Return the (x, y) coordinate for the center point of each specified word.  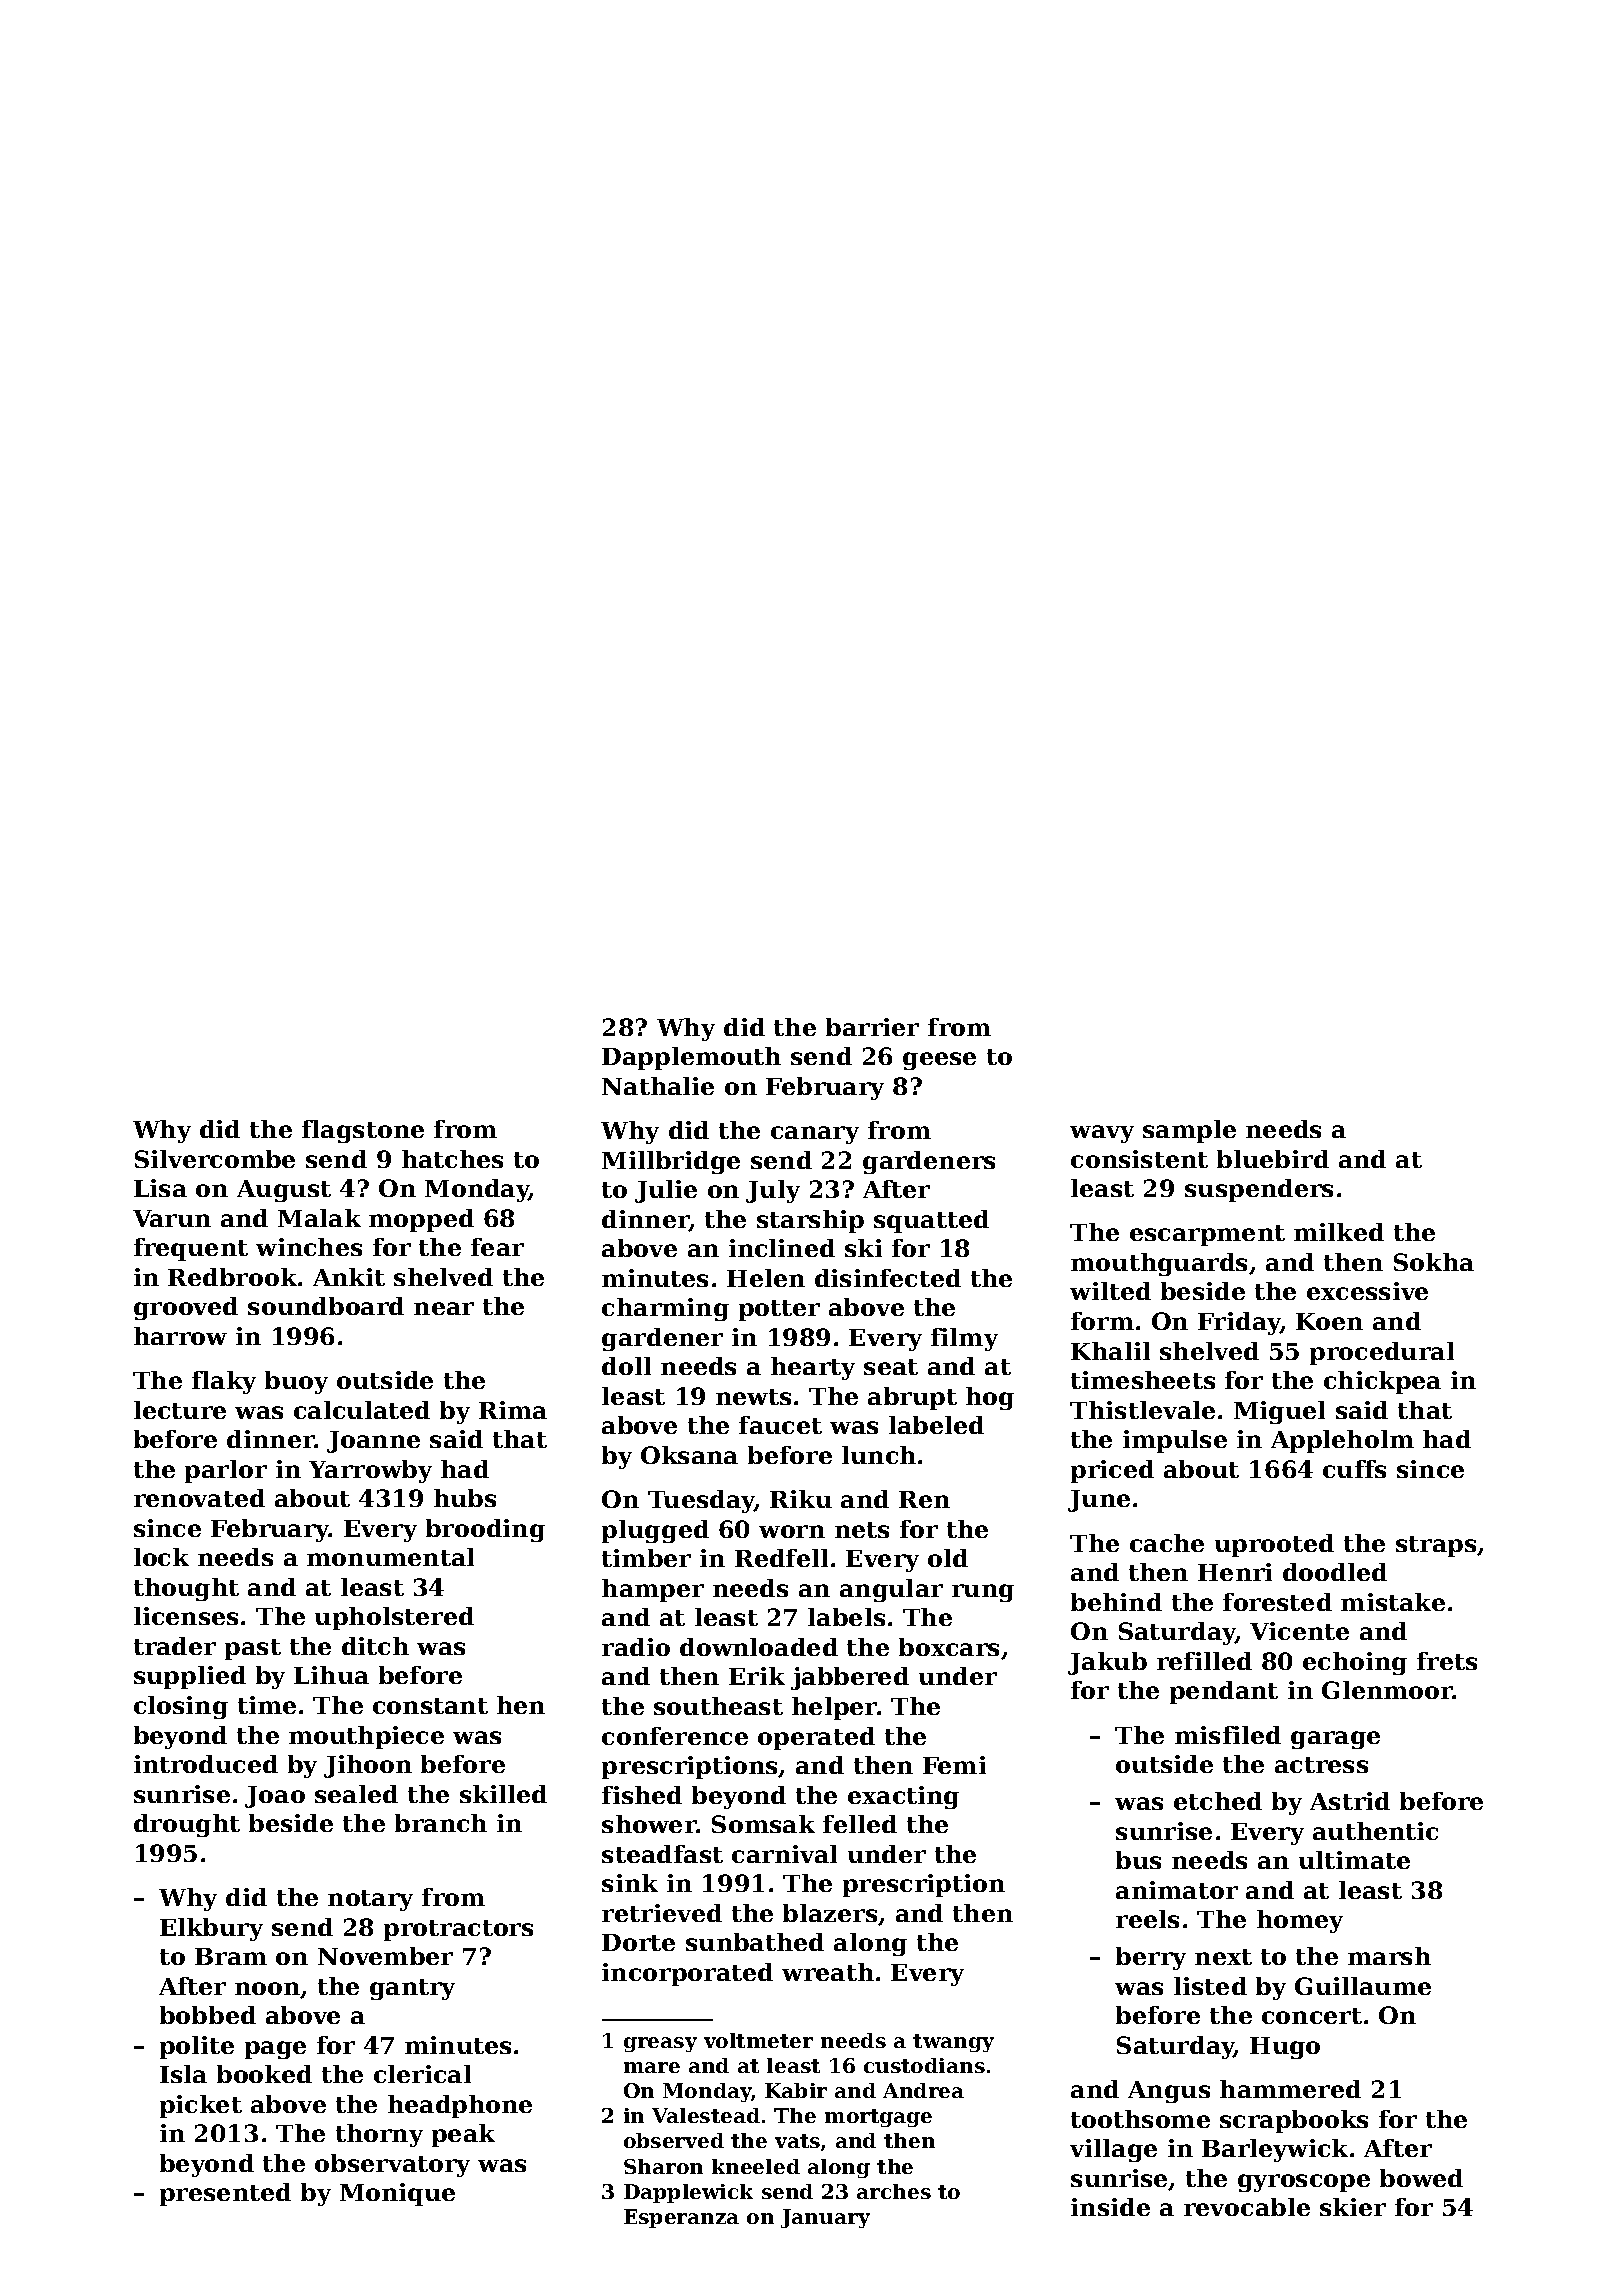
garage (1335, 1740)
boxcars (949, 1647)
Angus (1169, 2092)
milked (1339, 1232)
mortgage (878, 2118)
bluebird (1273, 1159)
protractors (458, 1930)
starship (810, 1221)
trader (175, 1646)
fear (497, 1247)
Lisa (160, 1188)
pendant (1224, 1692)
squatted (931, 1221)
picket (201, 2106)
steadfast (662, 1854)
